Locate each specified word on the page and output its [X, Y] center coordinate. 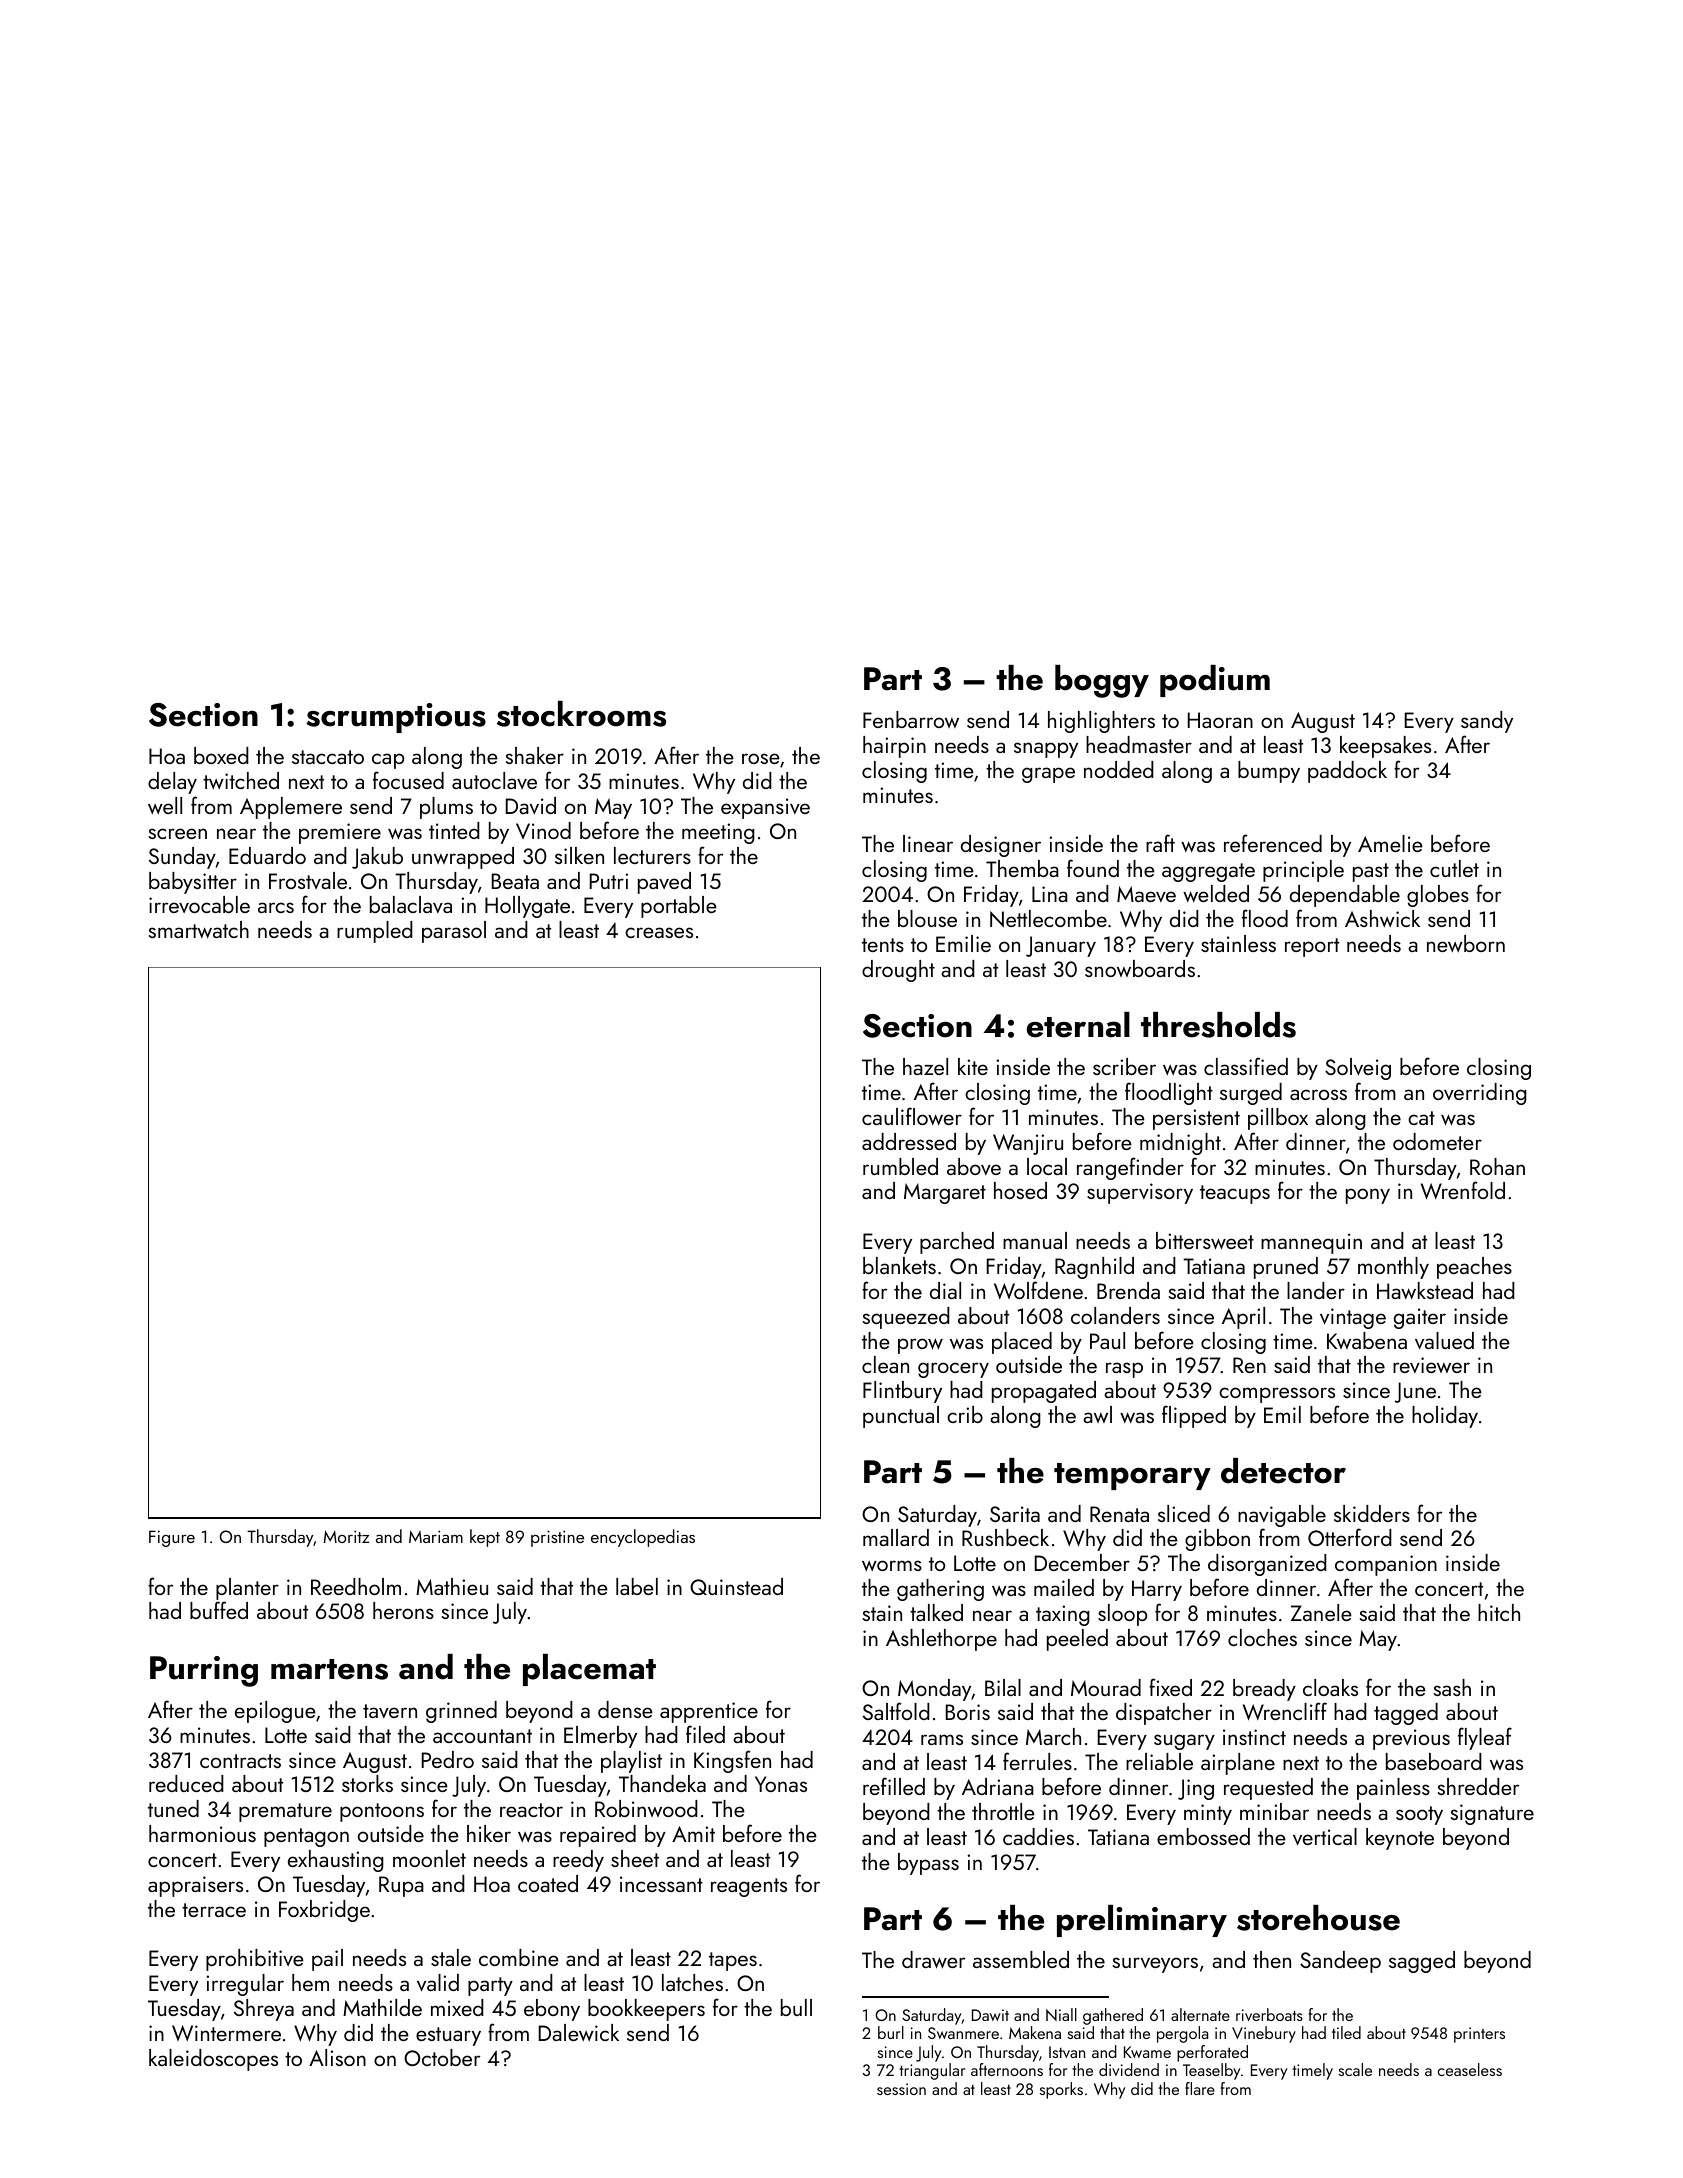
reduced [186, 1783]
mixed [457, 2007]
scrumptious [396, 718]
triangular [932, 2071]
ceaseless [1470, 2069]
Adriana [998, 1786]
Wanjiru [1028, 1144]
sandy [1487, 722]
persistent [1196, 1119]
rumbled [900, 1166]
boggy [1102, 681]
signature [1492, 1814]
